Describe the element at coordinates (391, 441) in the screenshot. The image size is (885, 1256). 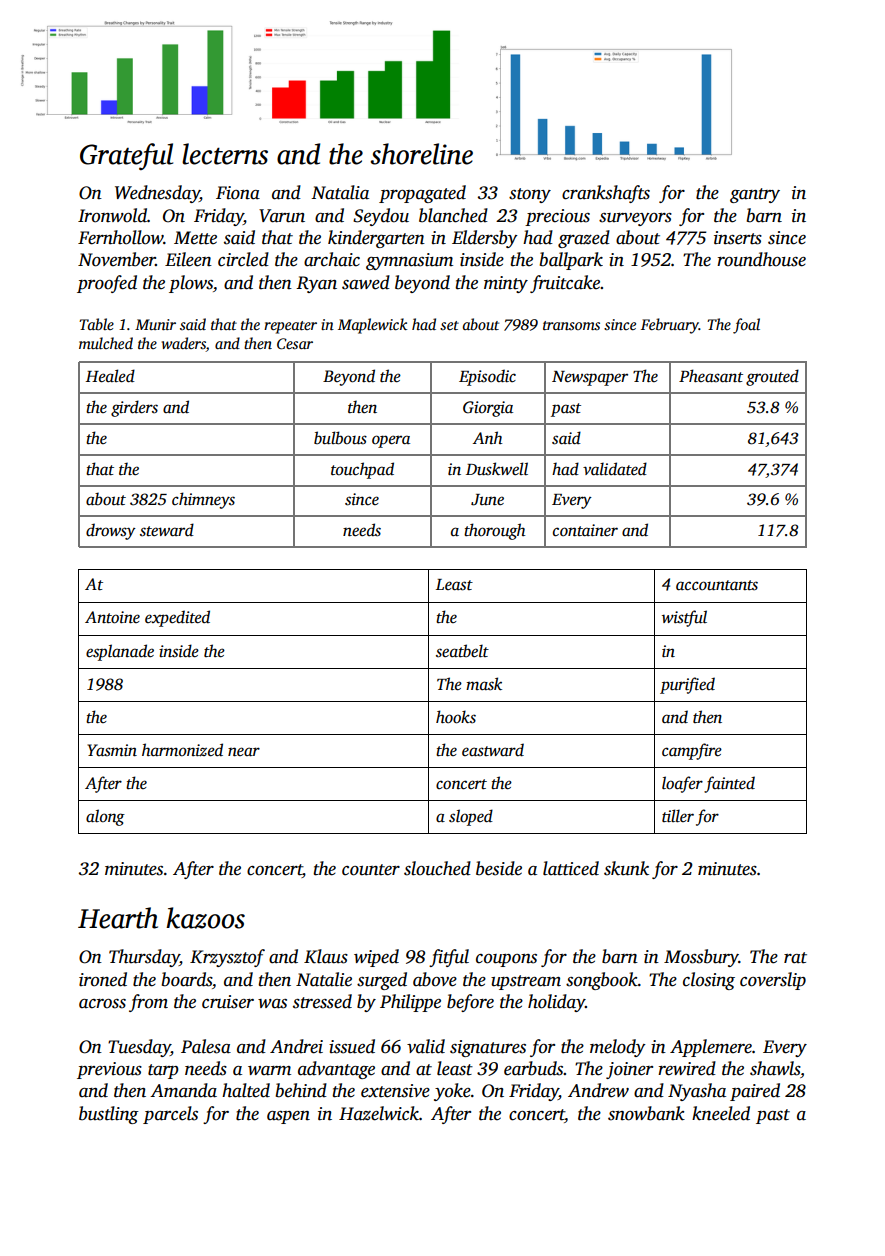
I see `opera` at that location.
